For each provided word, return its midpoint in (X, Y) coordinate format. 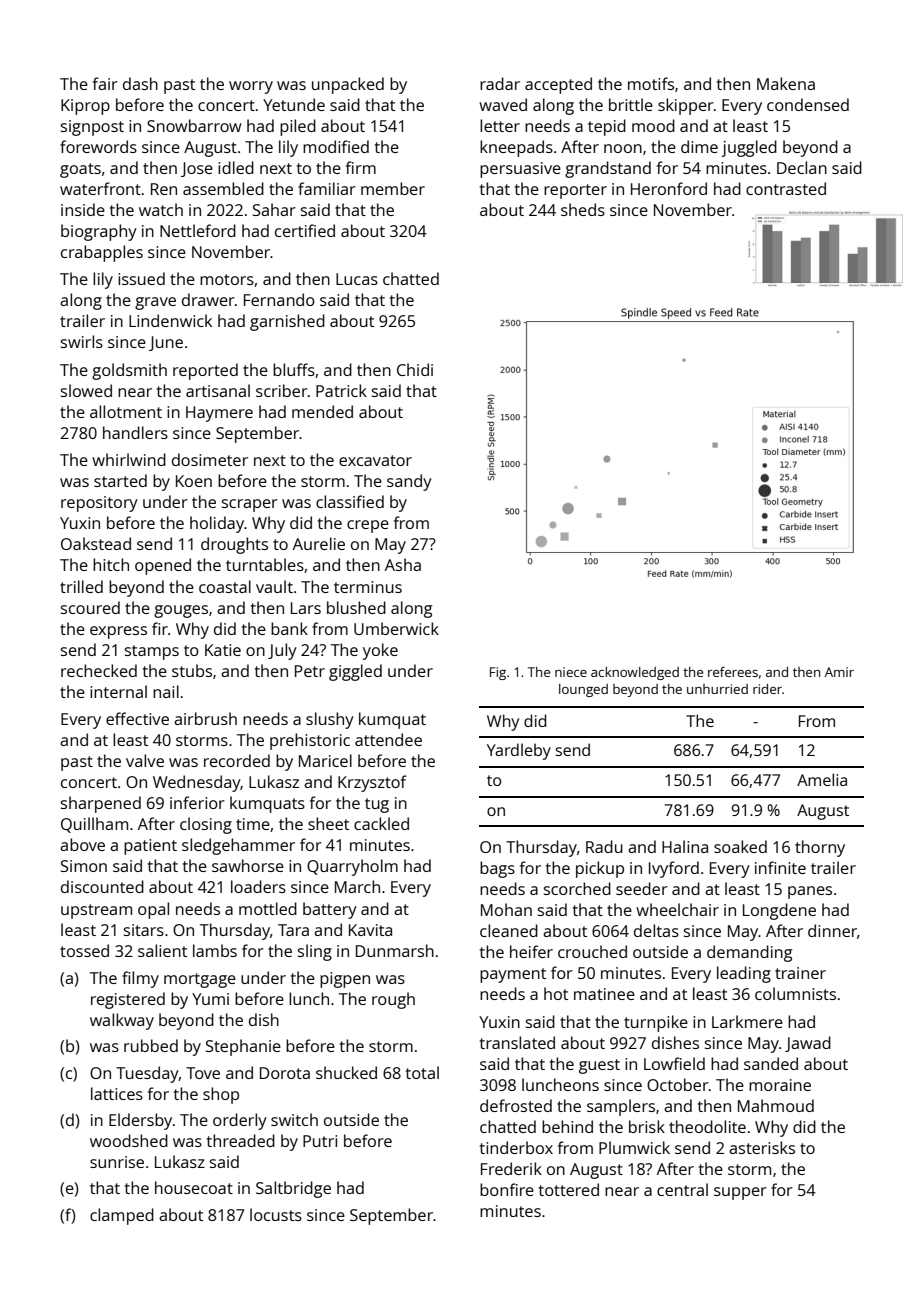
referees (733, 672)
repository (99, 504)
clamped (122, 1216)
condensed (808, 104)
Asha (403, 564)
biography (99, 232)
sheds (583, 209)
